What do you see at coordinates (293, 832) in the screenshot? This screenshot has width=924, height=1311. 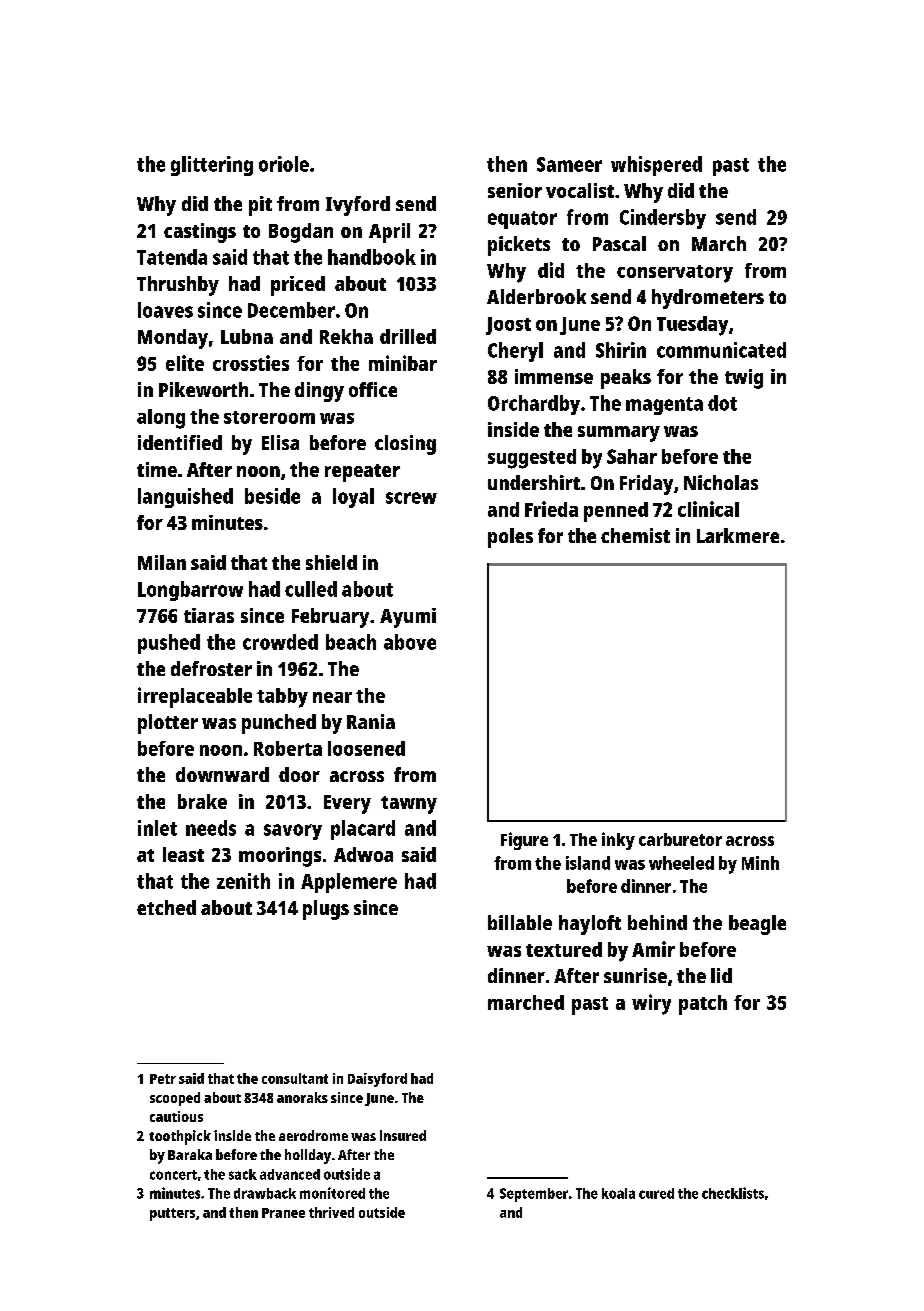 I see `savory` at bounding box center [293, 832].
